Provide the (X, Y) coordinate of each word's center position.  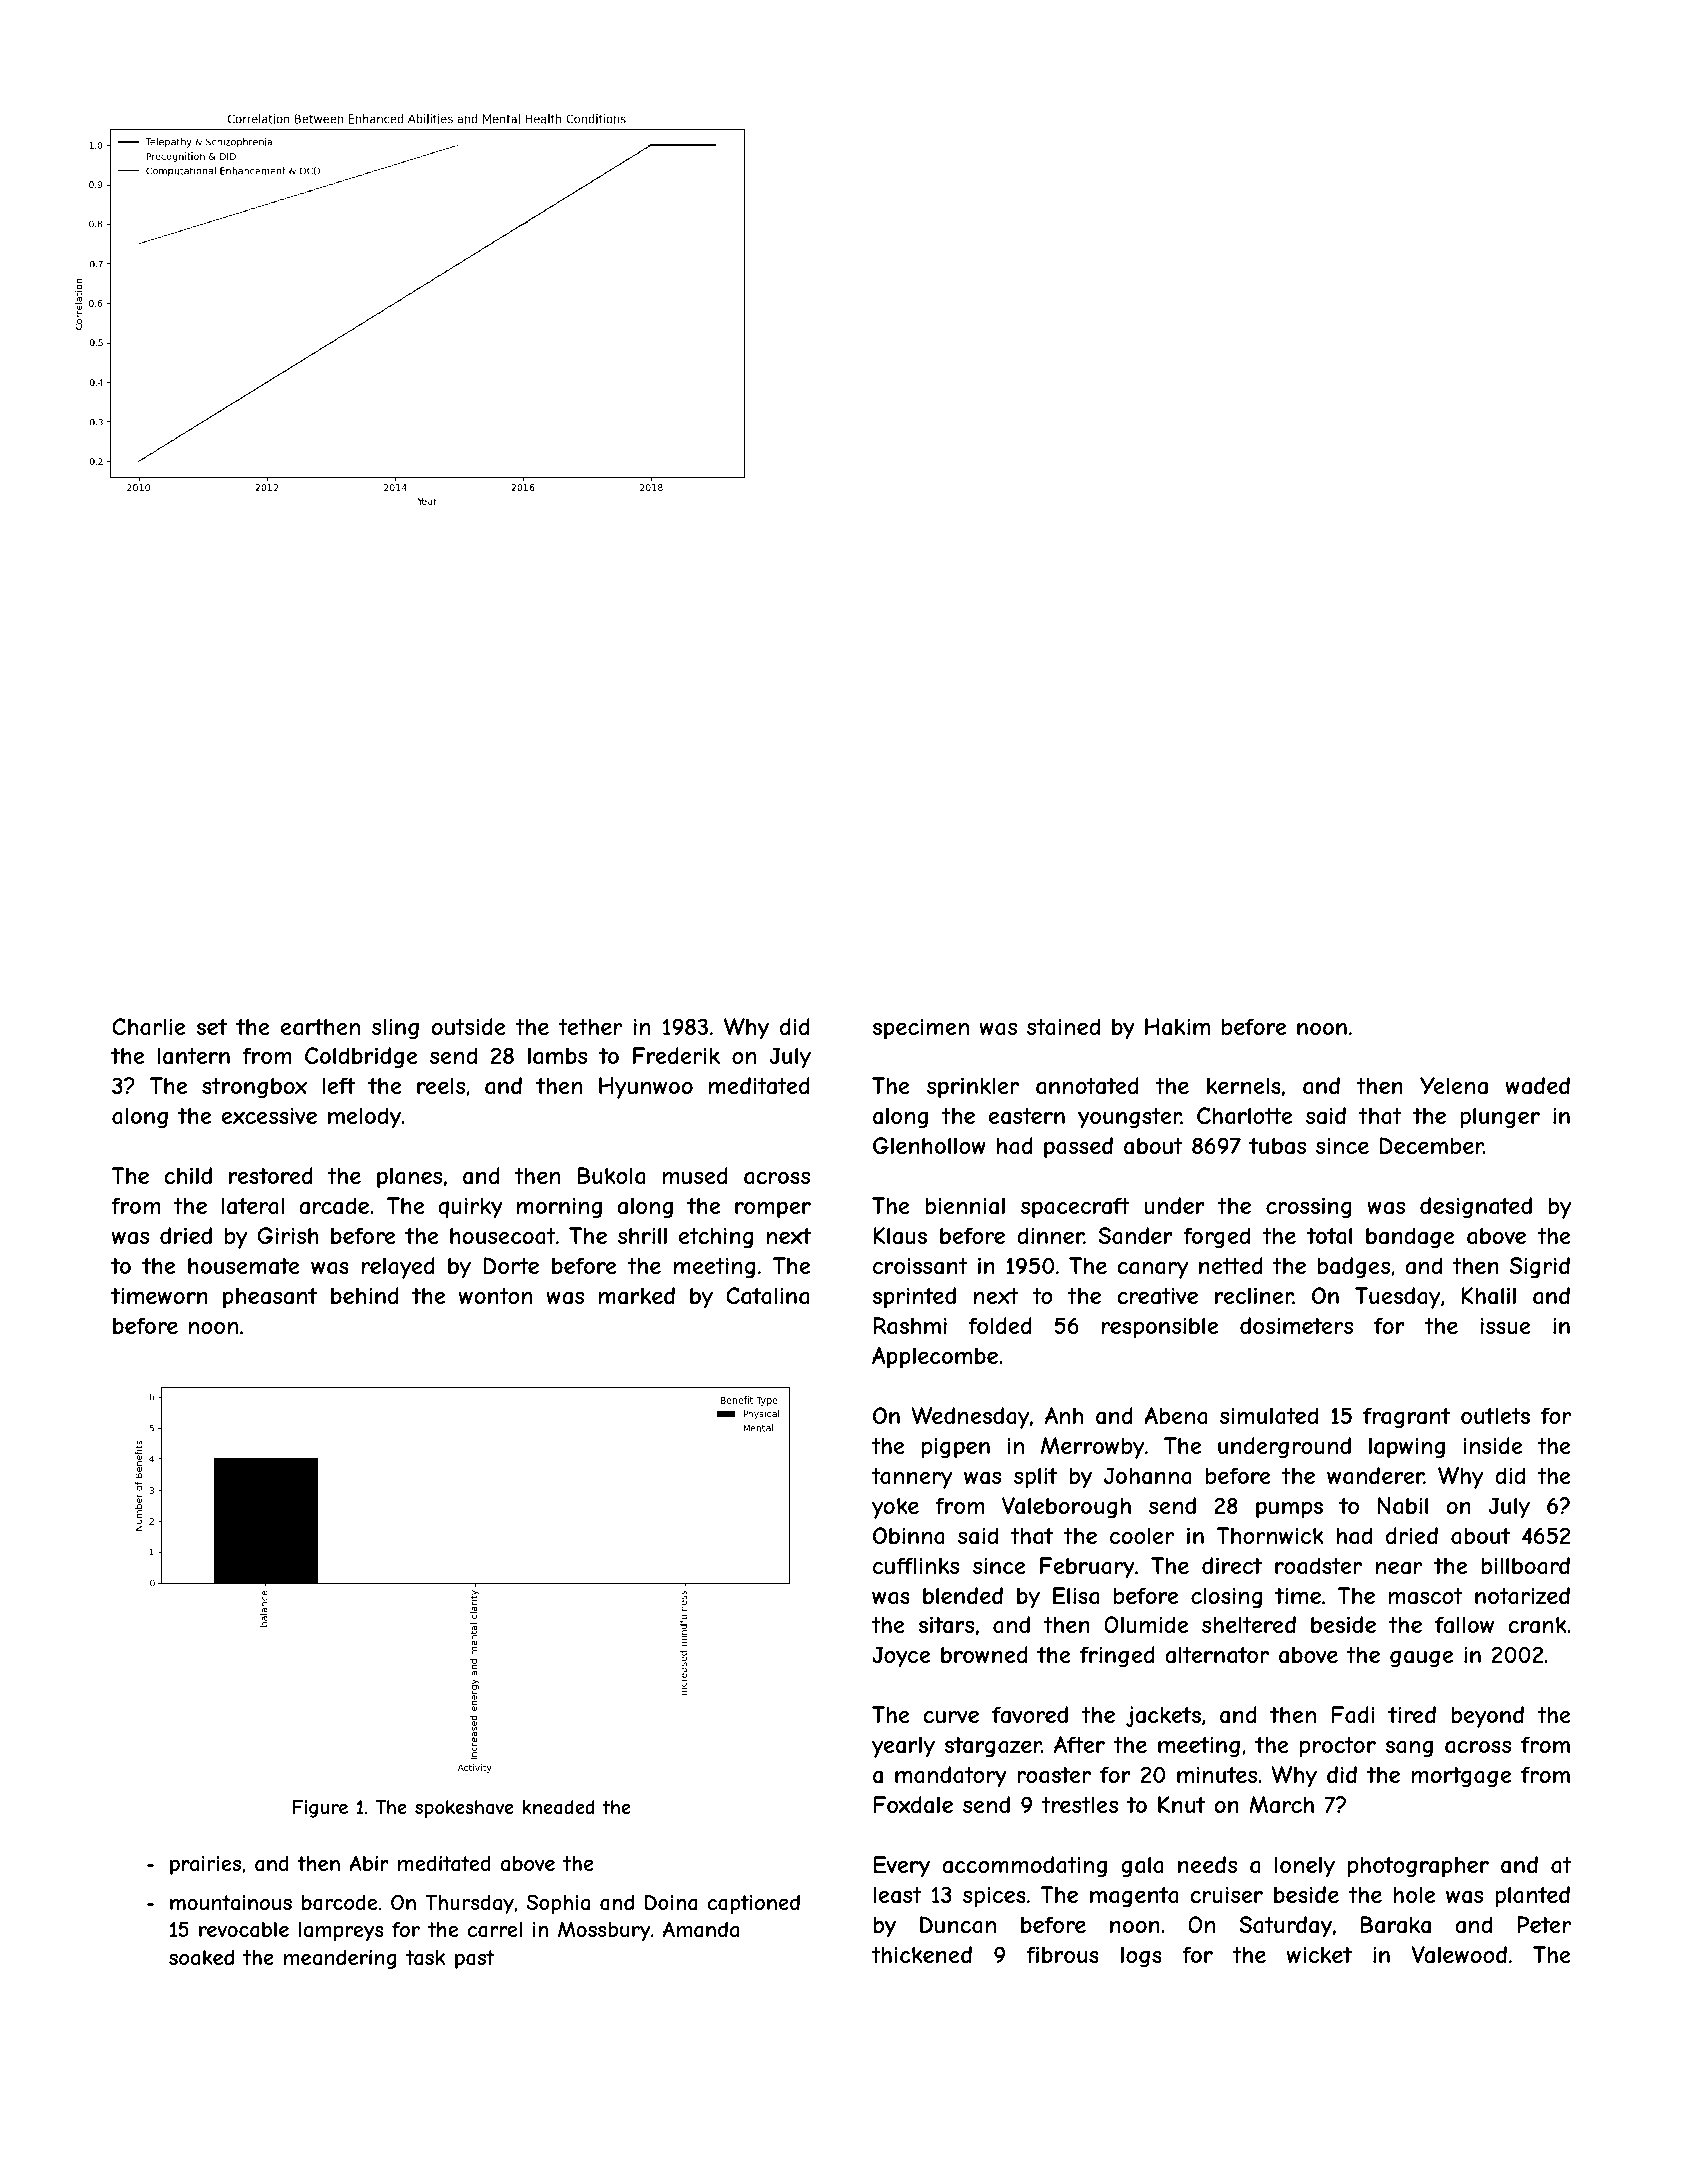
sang (1409, 1749)
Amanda (701, 1929)
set (211, 1027)
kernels (1244, 1085)
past (475, 1959)
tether (590, 1026)
